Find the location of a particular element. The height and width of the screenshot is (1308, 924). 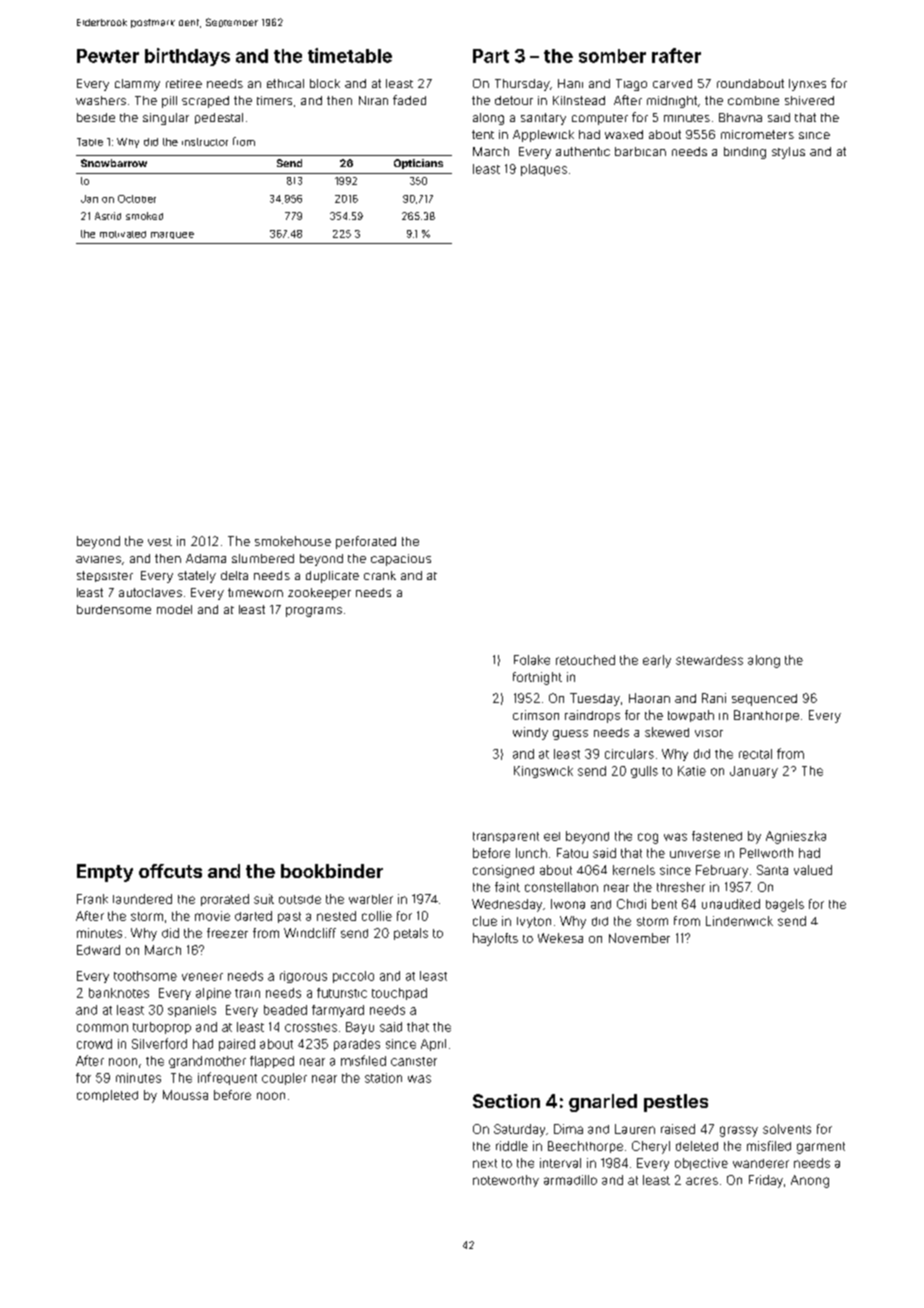

thresher is located at coordinates (681, 887).
